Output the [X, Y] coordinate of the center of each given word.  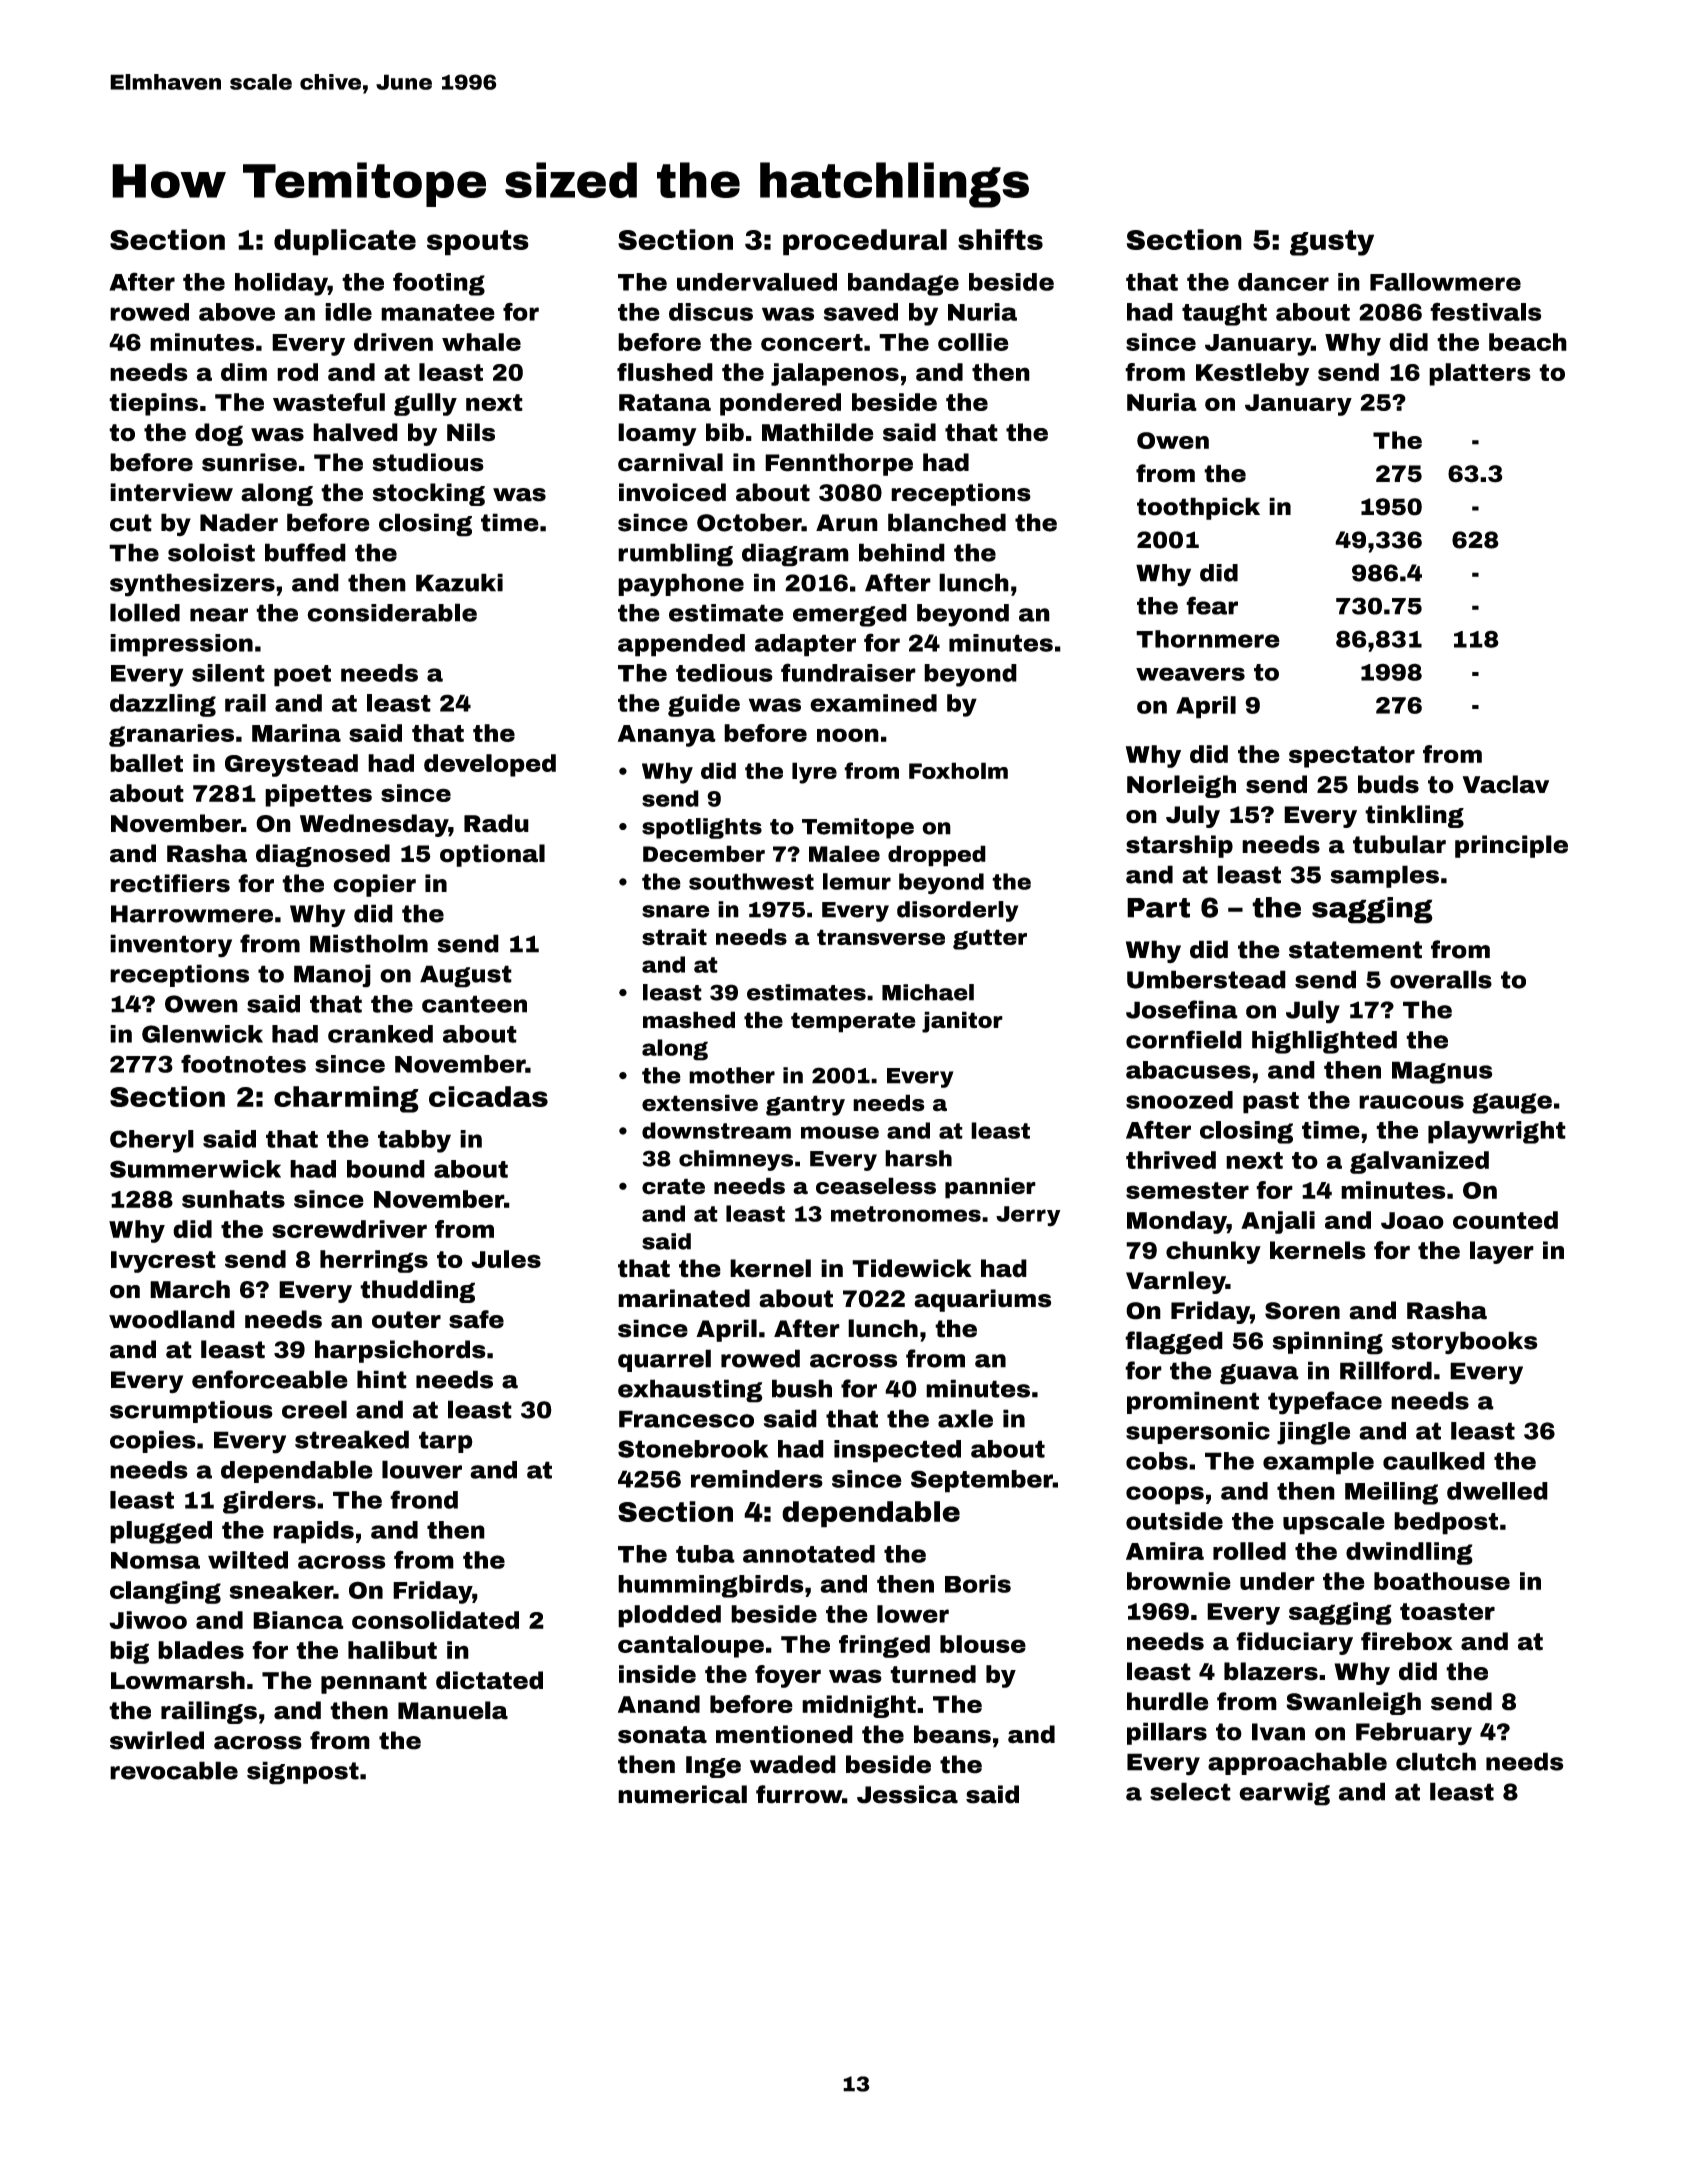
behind [902, 552]
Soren [1302, 1311]
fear [1212, 605]
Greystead [291, 765]
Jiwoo [148, 1620]
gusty [1332, 243]
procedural [865, 242]
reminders [757, 1479]
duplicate [345, 242]
